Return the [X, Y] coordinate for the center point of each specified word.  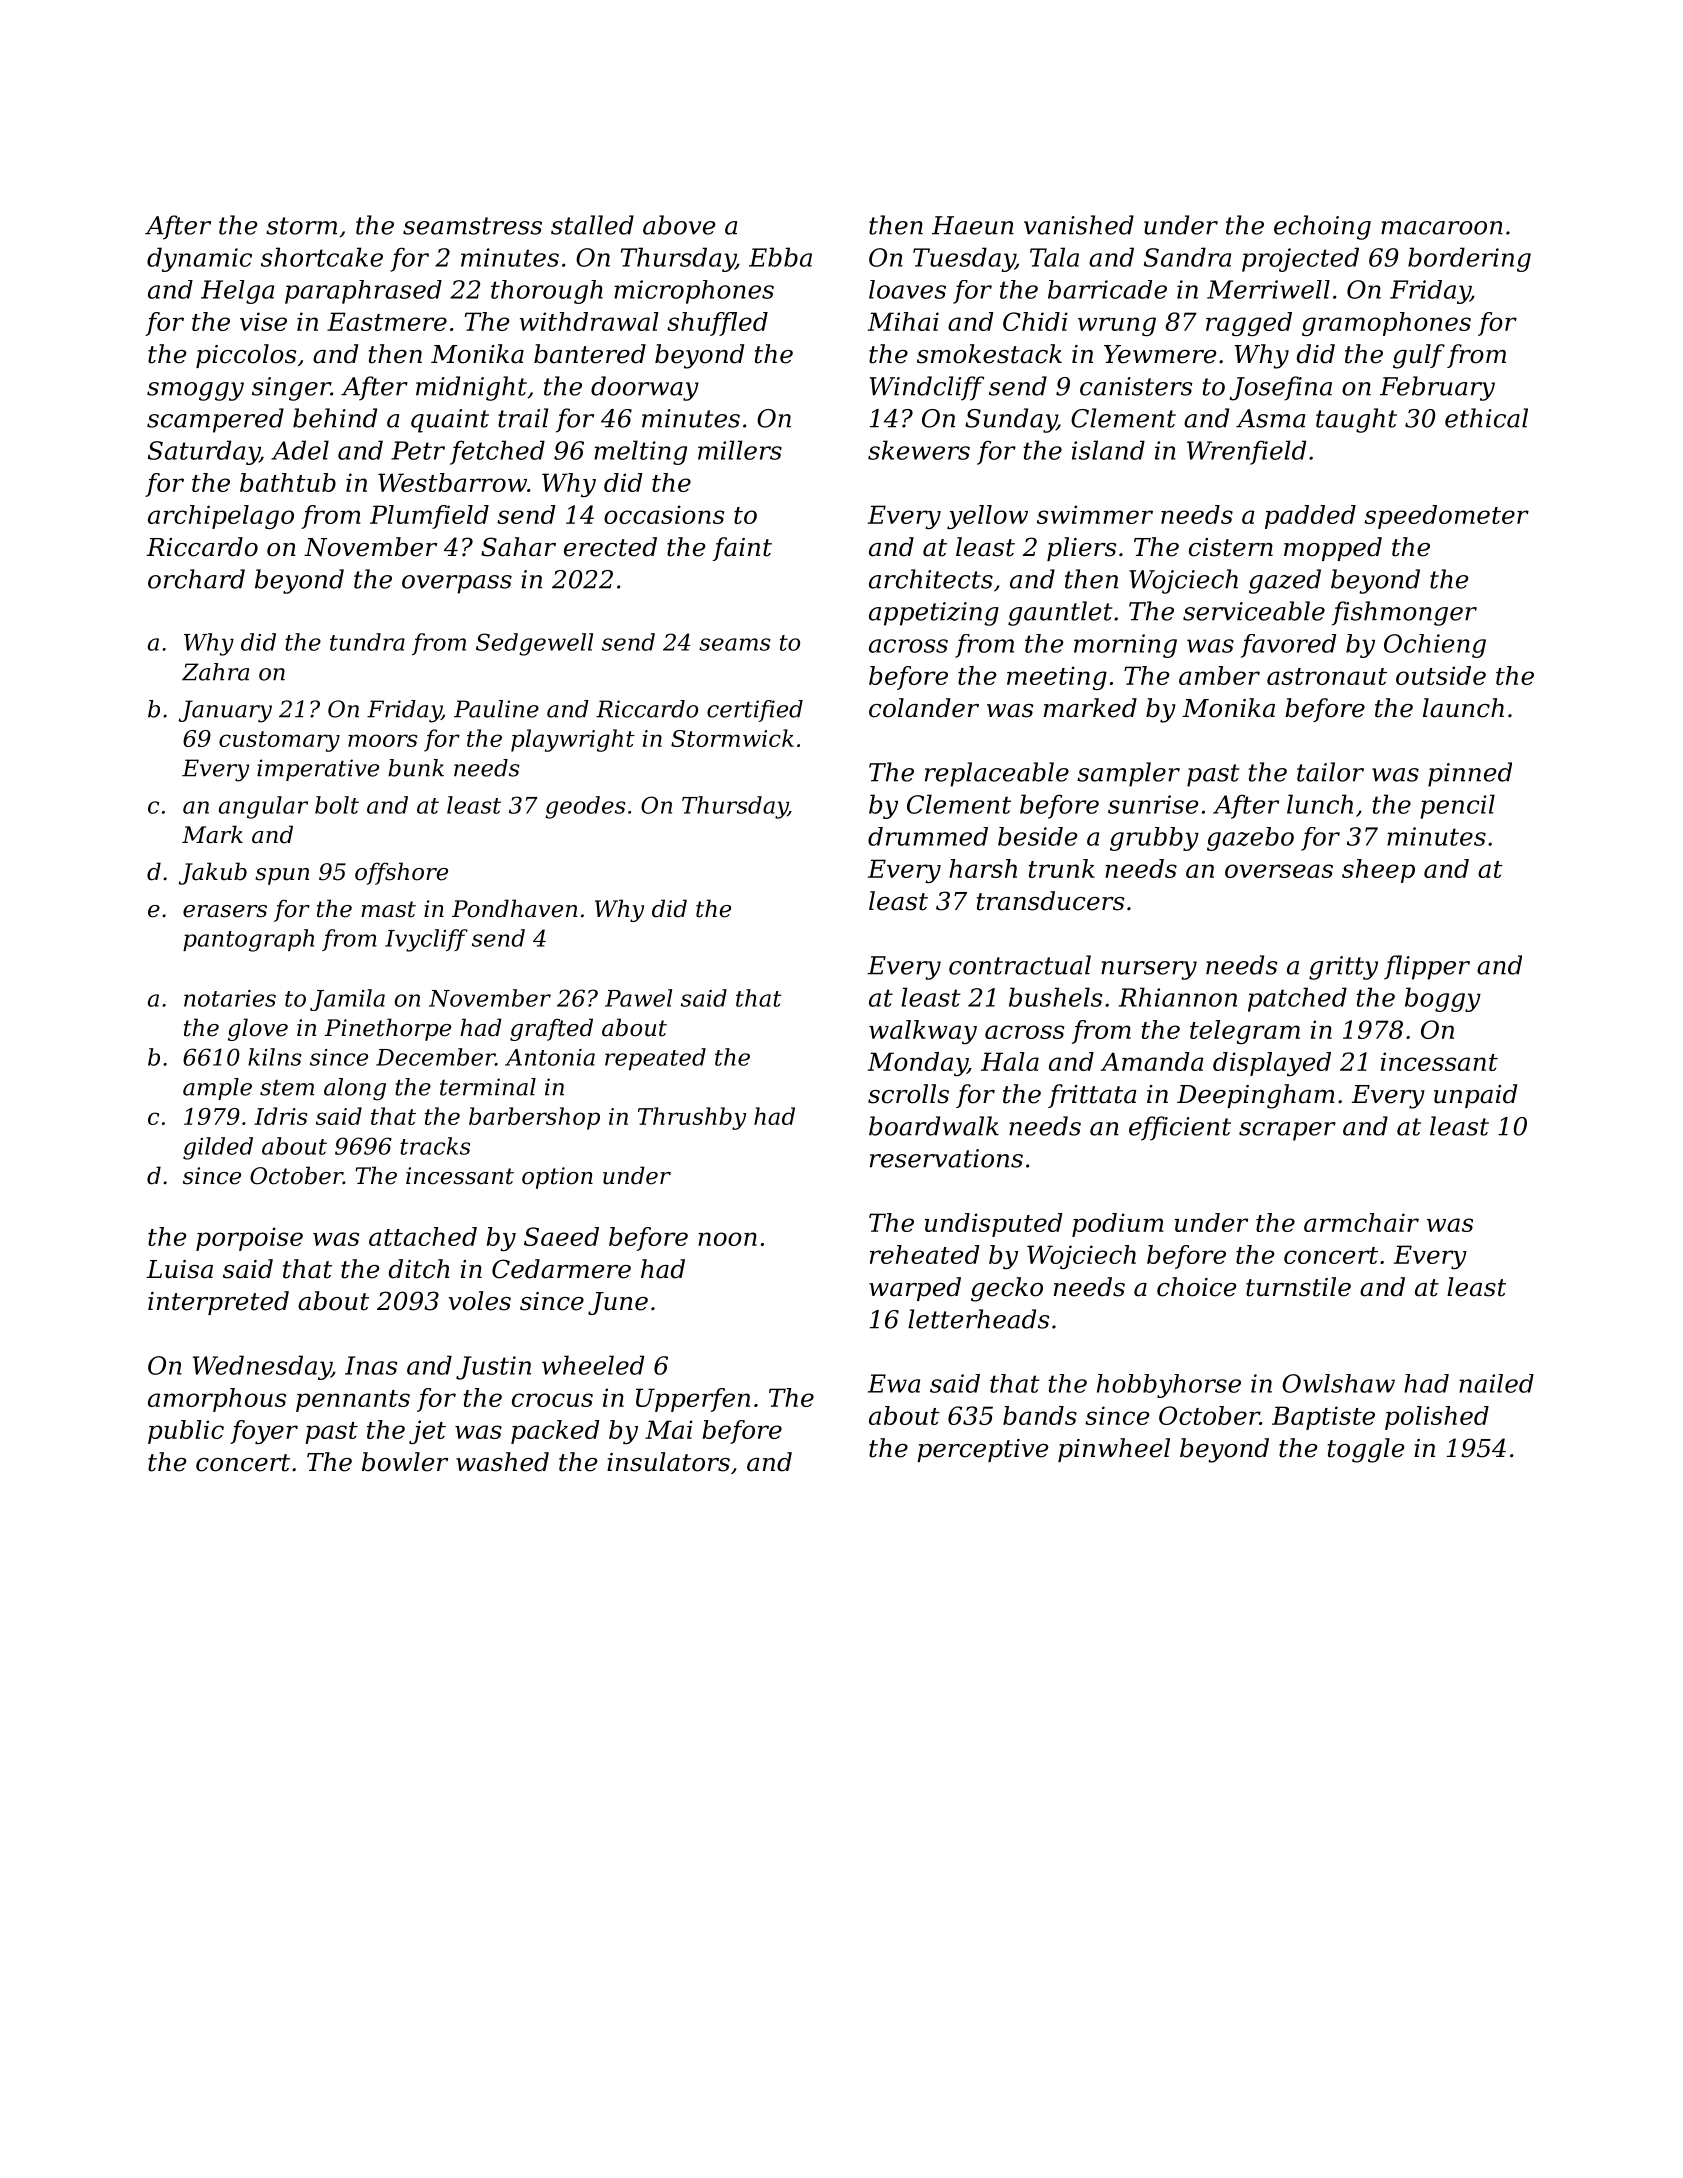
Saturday [204, 452]
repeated [655, 1059]
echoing [1322, 227]
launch [1463, 708]
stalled [592, 225]
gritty [1343, 968]
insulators [668, 1462]
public [186, 1432]
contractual [1020, 965]
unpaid [1475, 1096]
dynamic [199, 259]
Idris [280, 1116]
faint [742, 549]
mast [388, 909]
